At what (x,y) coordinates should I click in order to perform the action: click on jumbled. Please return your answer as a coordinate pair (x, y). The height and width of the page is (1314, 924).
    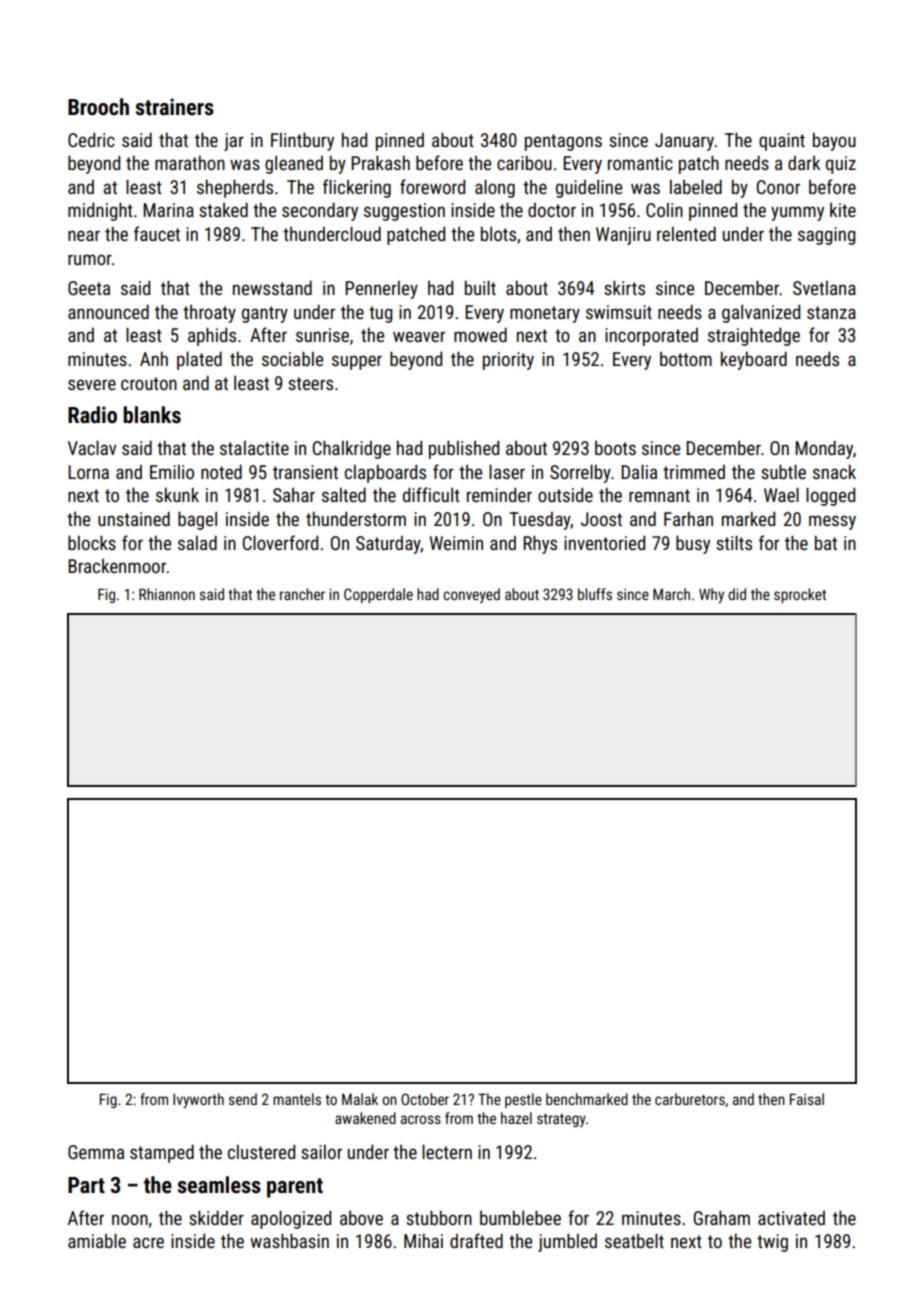
    Looking at the image, I should click on (567, 1242).
